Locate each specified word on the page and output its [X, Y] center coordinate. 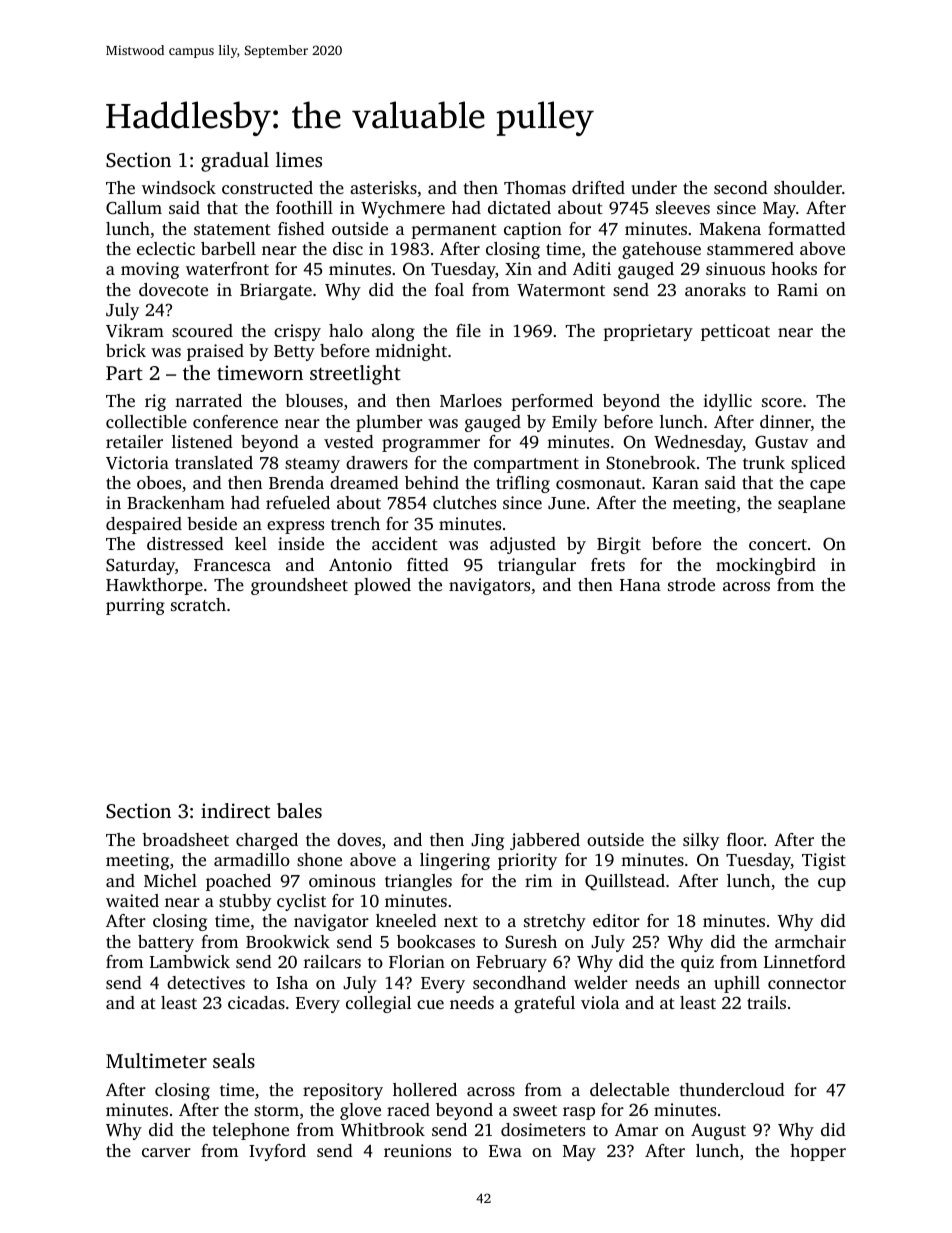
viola [600, 1002]
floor [745, 839]
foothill [304, 207]
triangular [537, 566]
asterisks [383, 187]
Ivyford [277, 1152]
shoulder [808, 187]
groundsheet [299, 586]
